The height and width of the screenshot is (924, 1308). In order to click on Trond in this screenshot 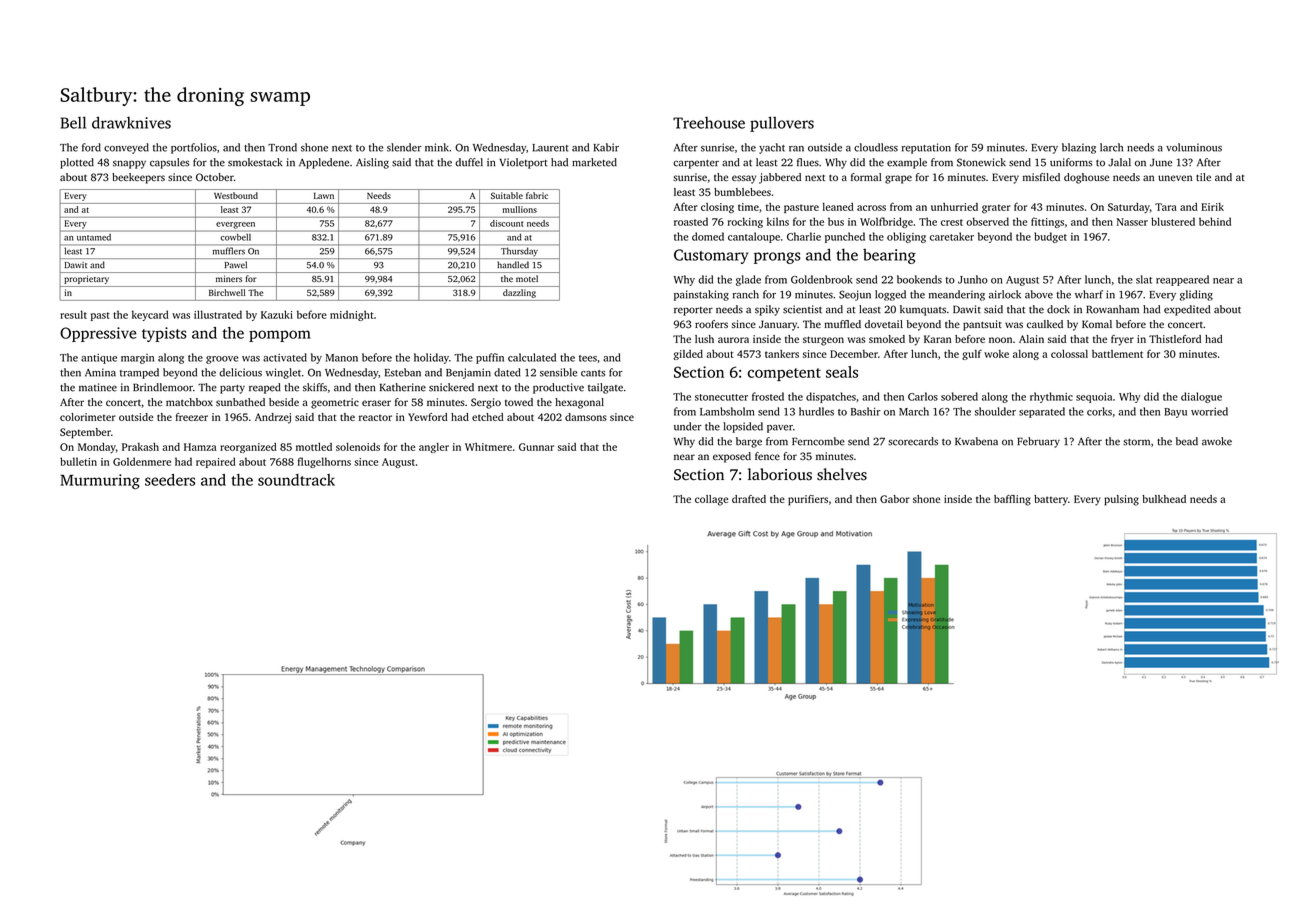, I will do `click(282, 147)`.
